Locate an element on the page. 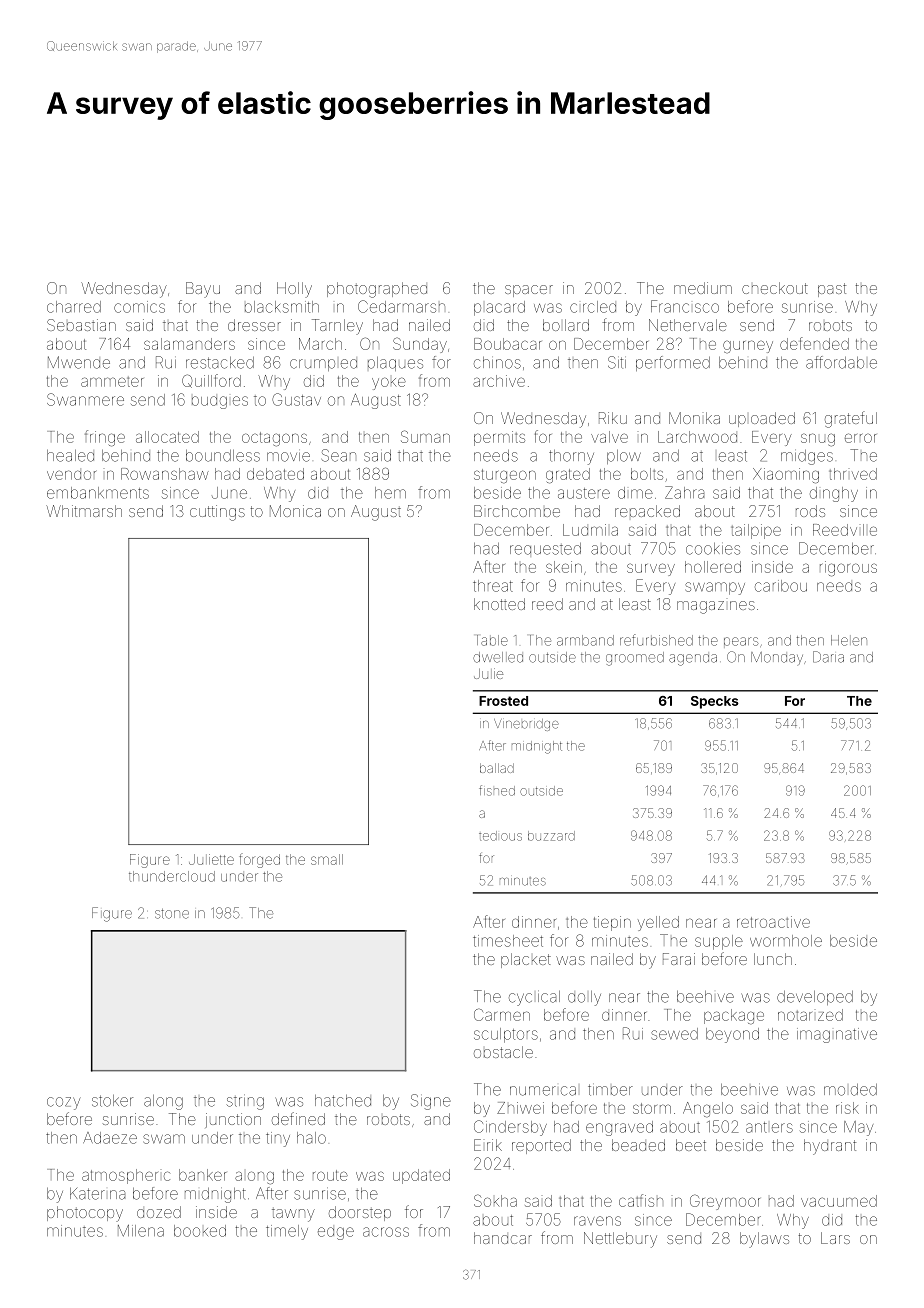 This image has width=924, height=1308. booked is located at coordinates (200, 1231).
